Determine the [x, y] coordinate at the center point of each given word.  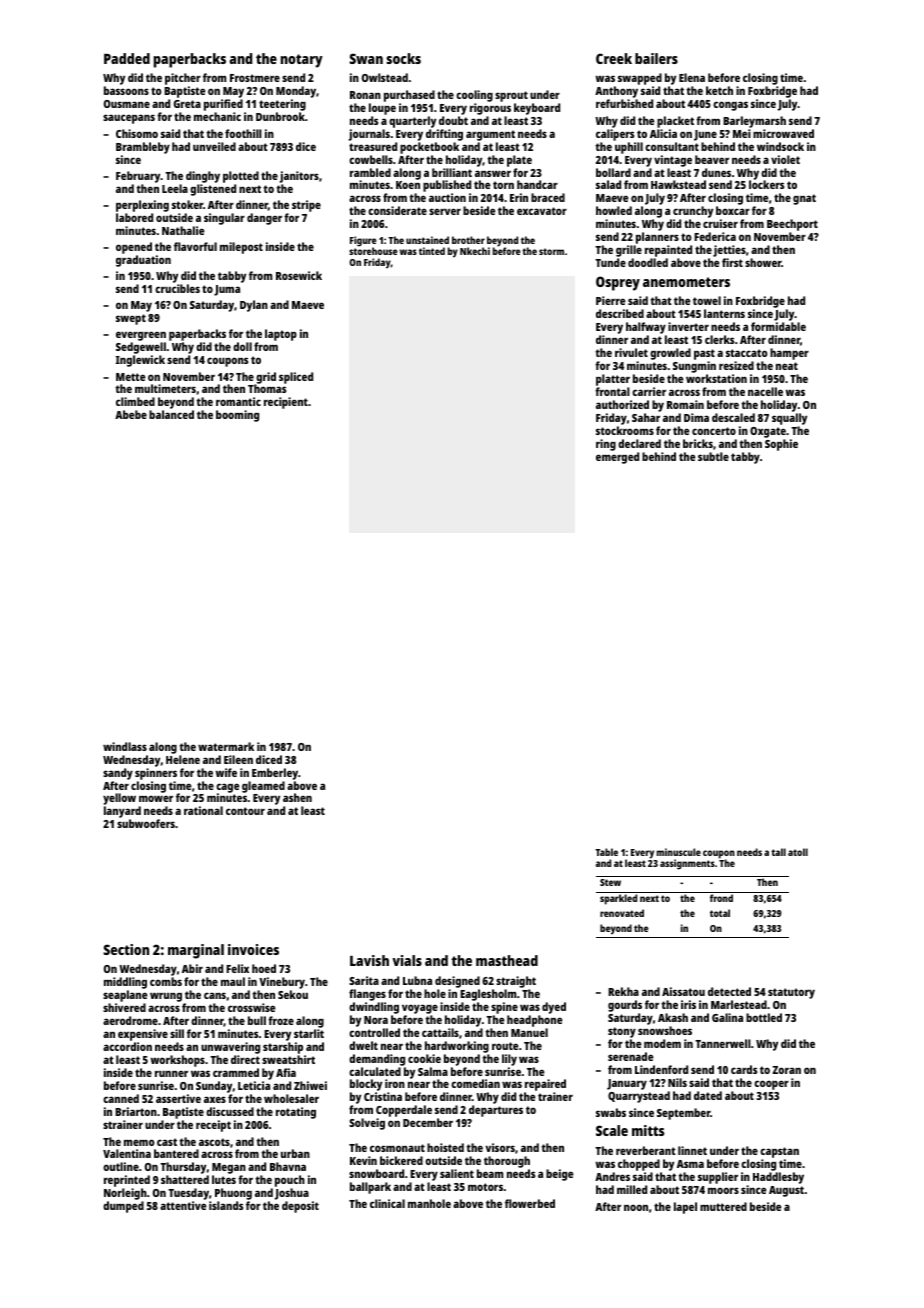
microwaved [783, 133]
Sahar [646, 417]
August [786, 1191]
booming [237, 416]
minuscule [679, 852]
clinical [387, 1203]
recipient [286, 403]
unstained [427, 240]
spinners [156, 774]
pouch [290, 1181]
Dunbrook [280, 116]
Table [606, 852]
